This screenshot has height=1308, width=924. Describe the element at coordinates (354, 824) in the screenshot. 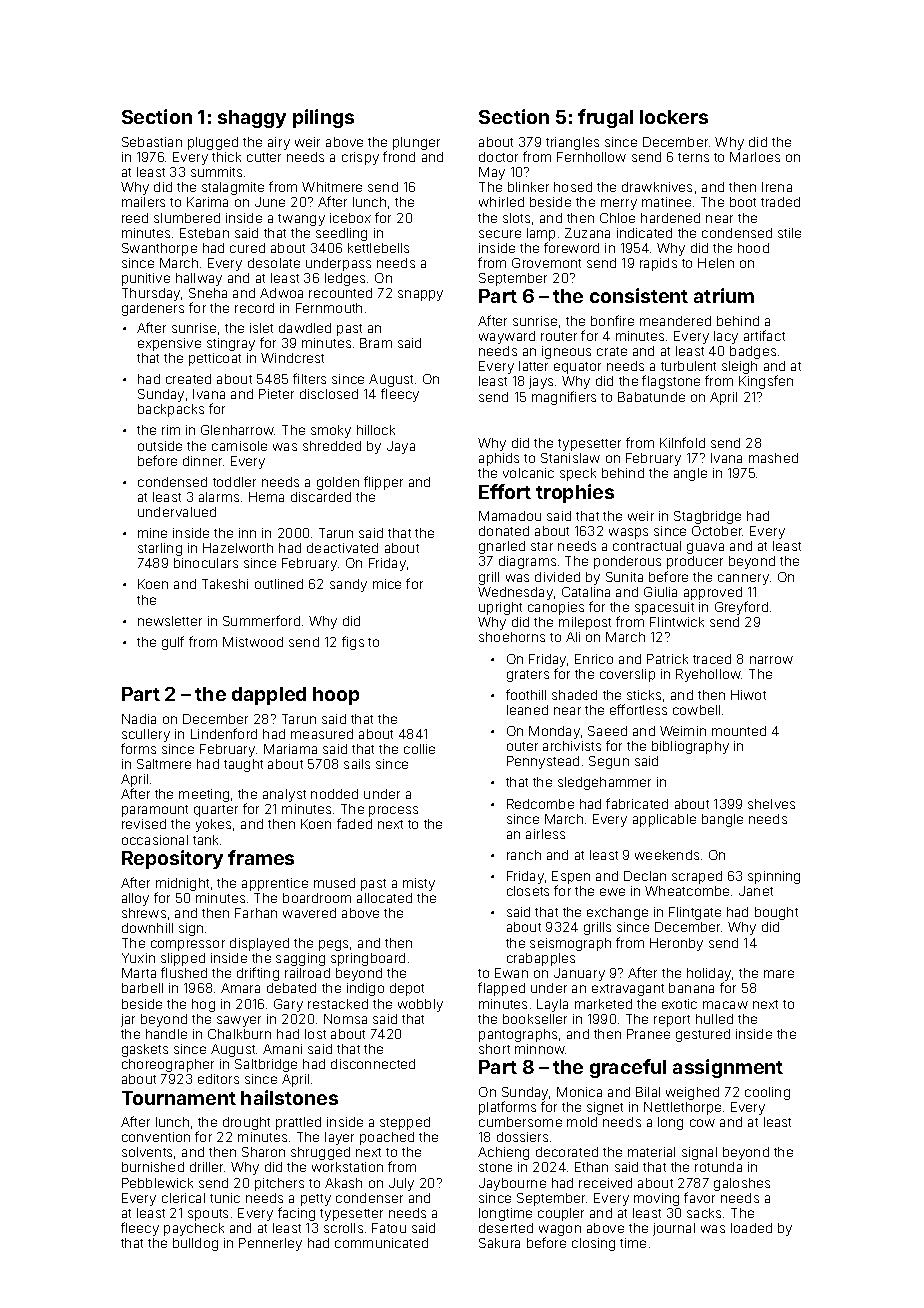

I see `faded` at that location.
